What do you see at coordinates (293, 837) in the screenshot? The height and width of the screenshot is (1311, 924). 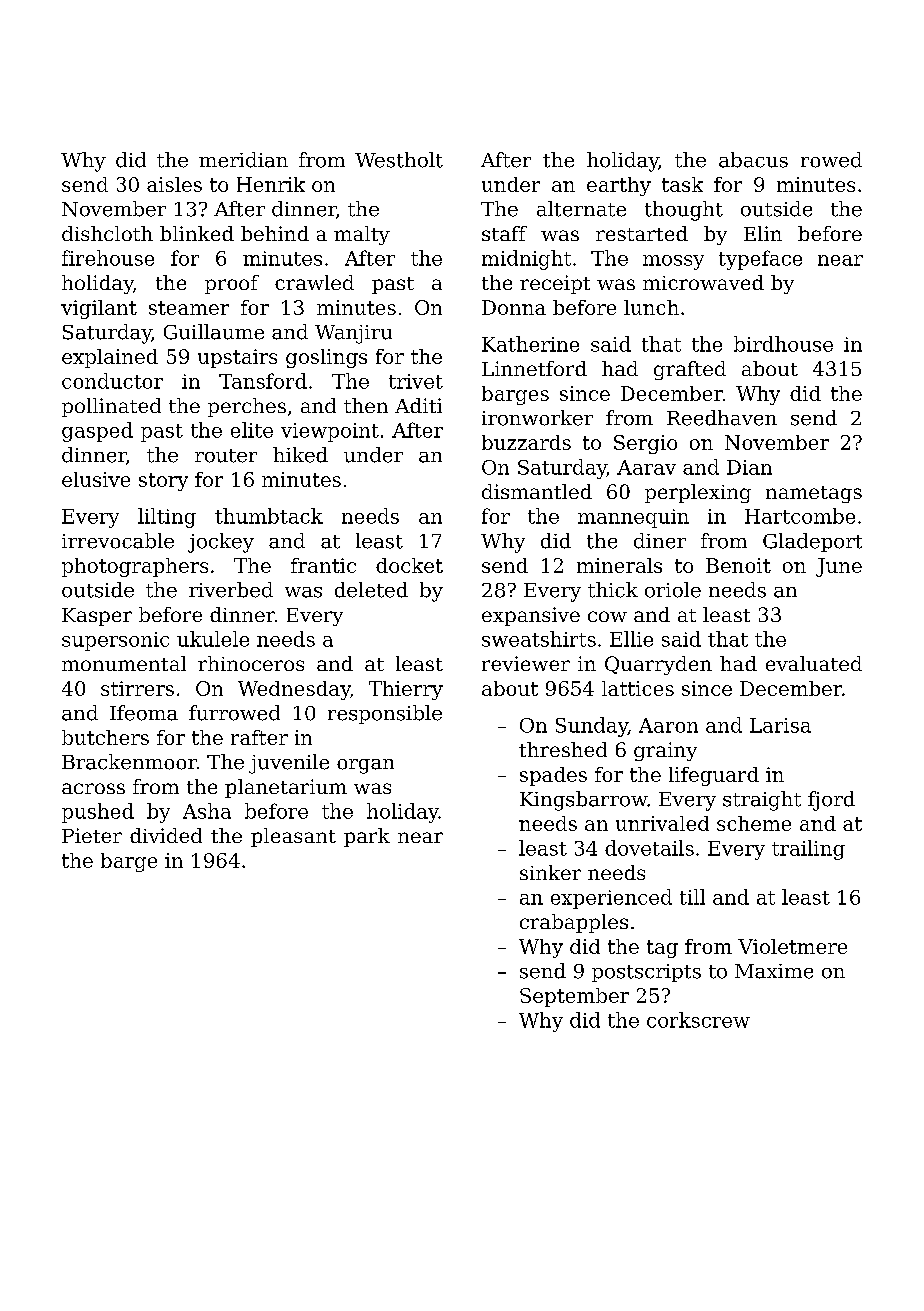 I see `pleasant` at bounding box center [293, 837].
